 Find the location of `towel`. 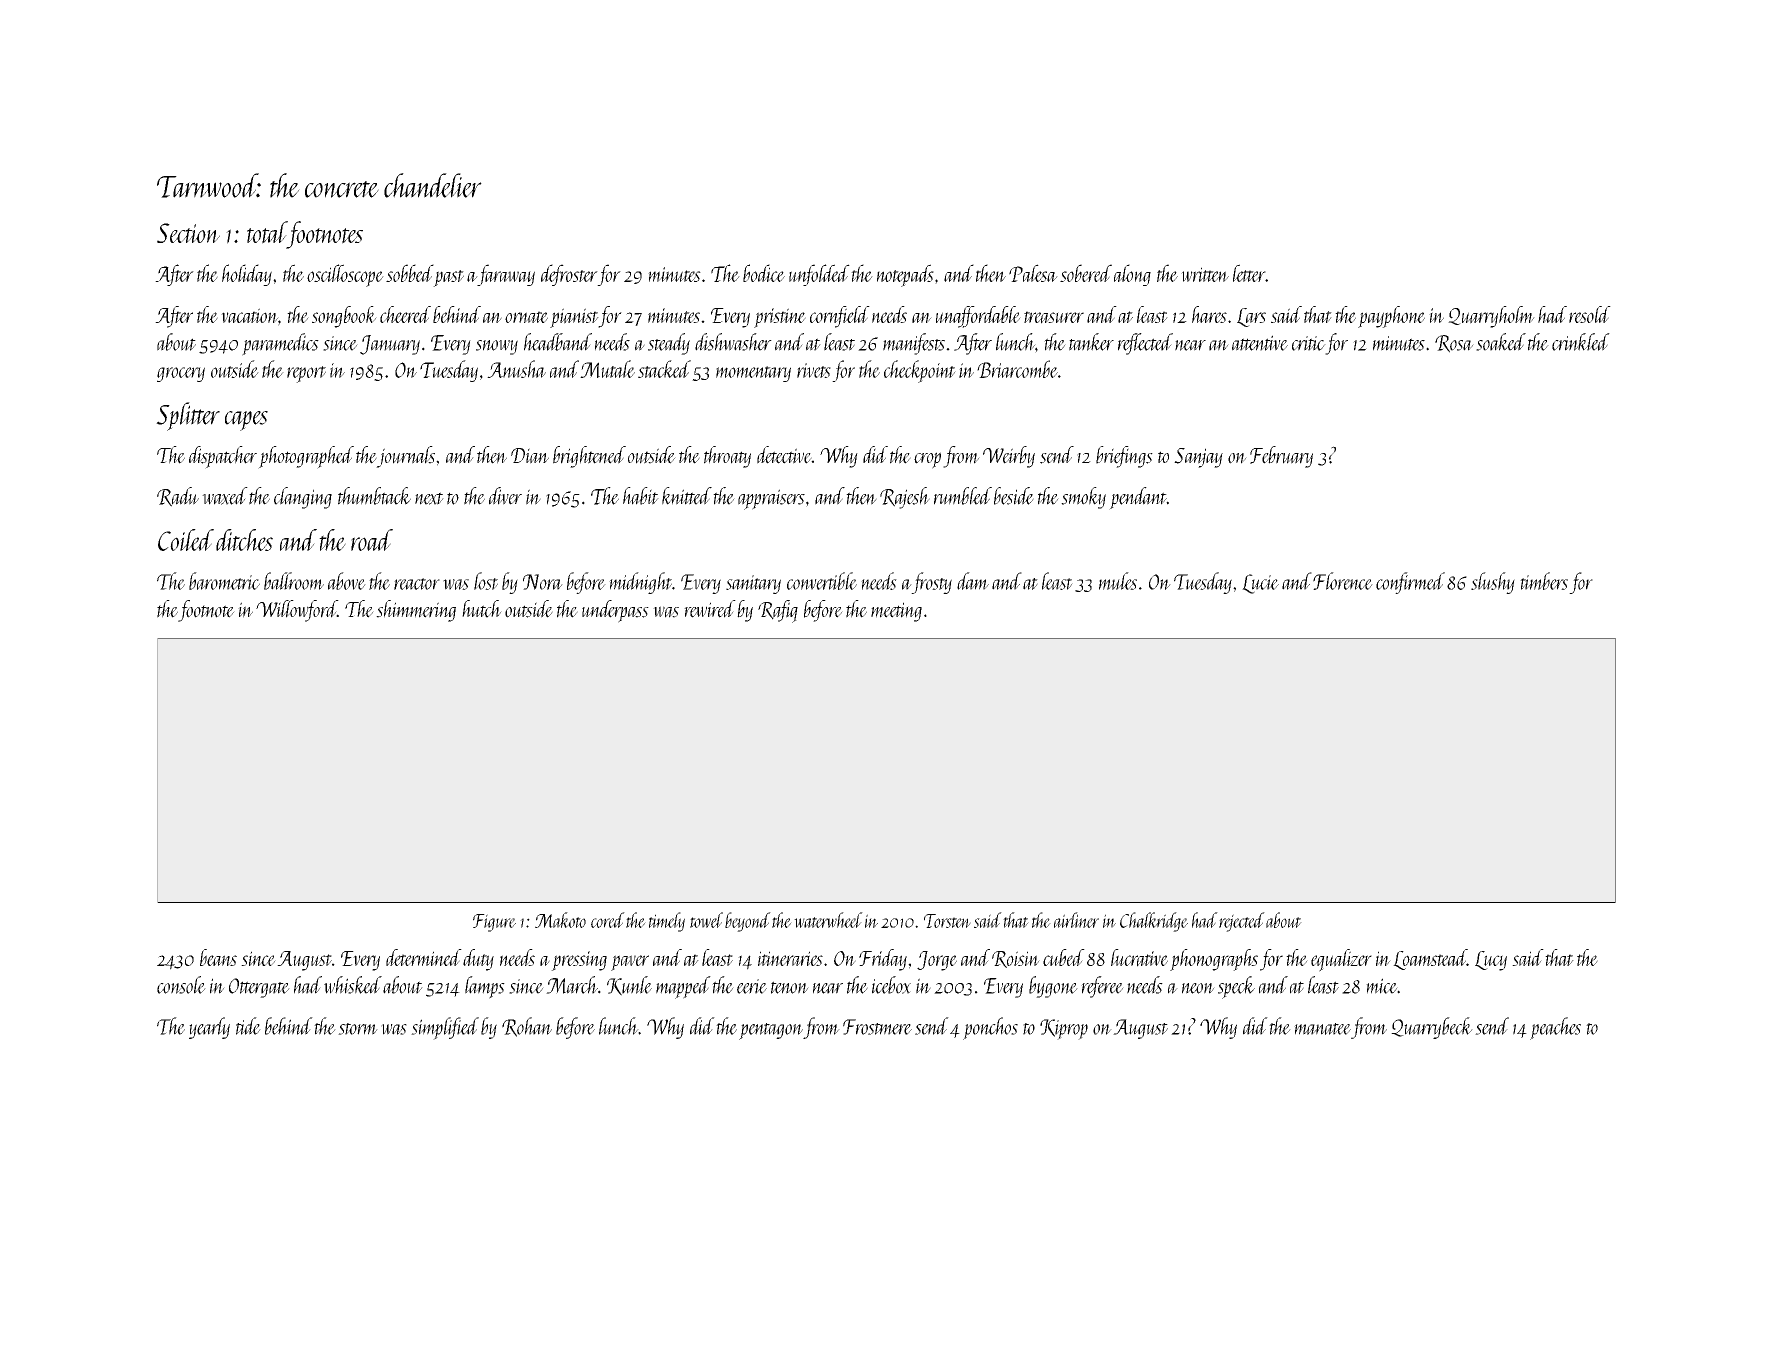

towel is located at coordinates (706, 920).
